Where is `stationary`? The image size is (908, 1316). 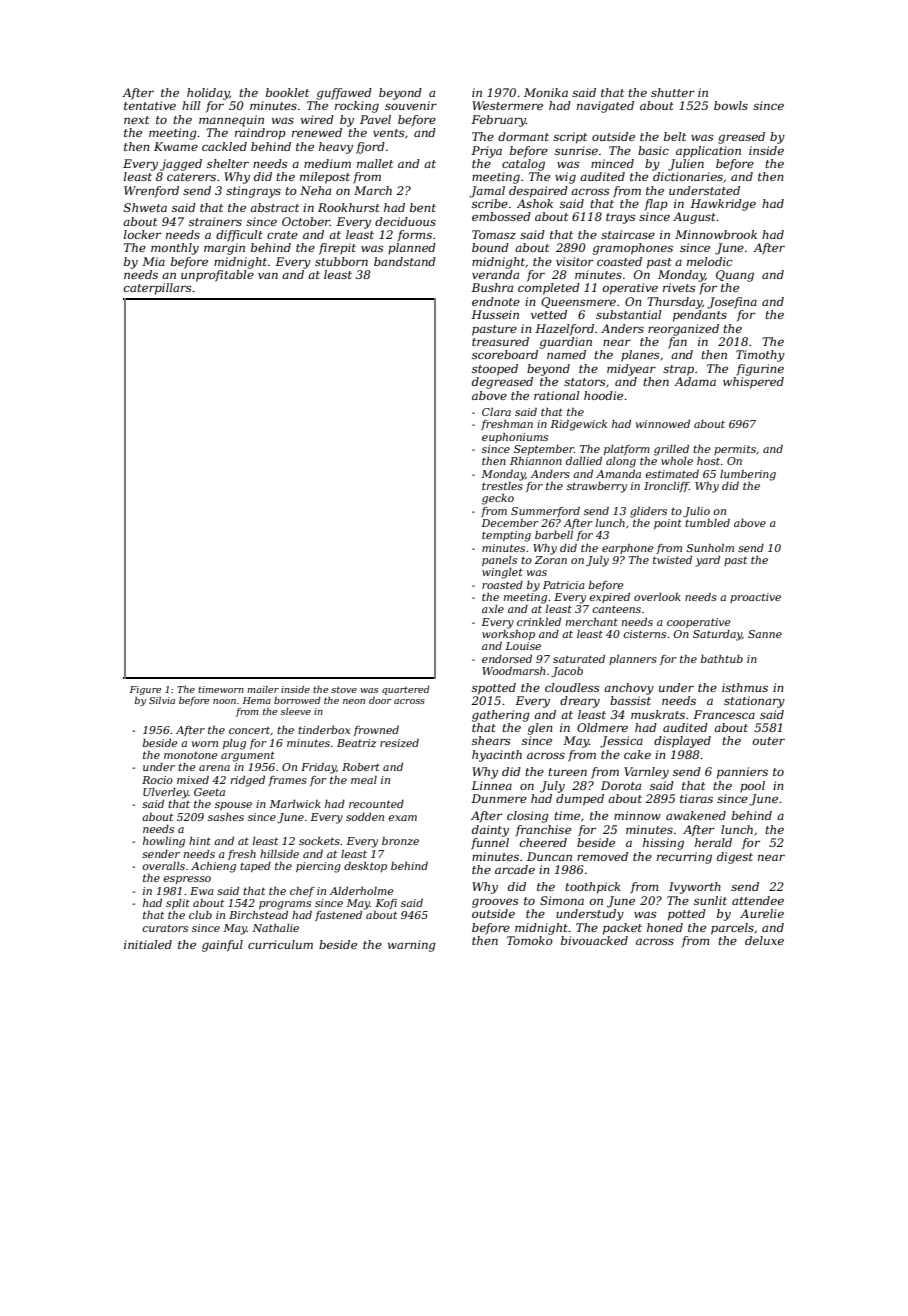 stationary is located at coordinates (754, 702).
